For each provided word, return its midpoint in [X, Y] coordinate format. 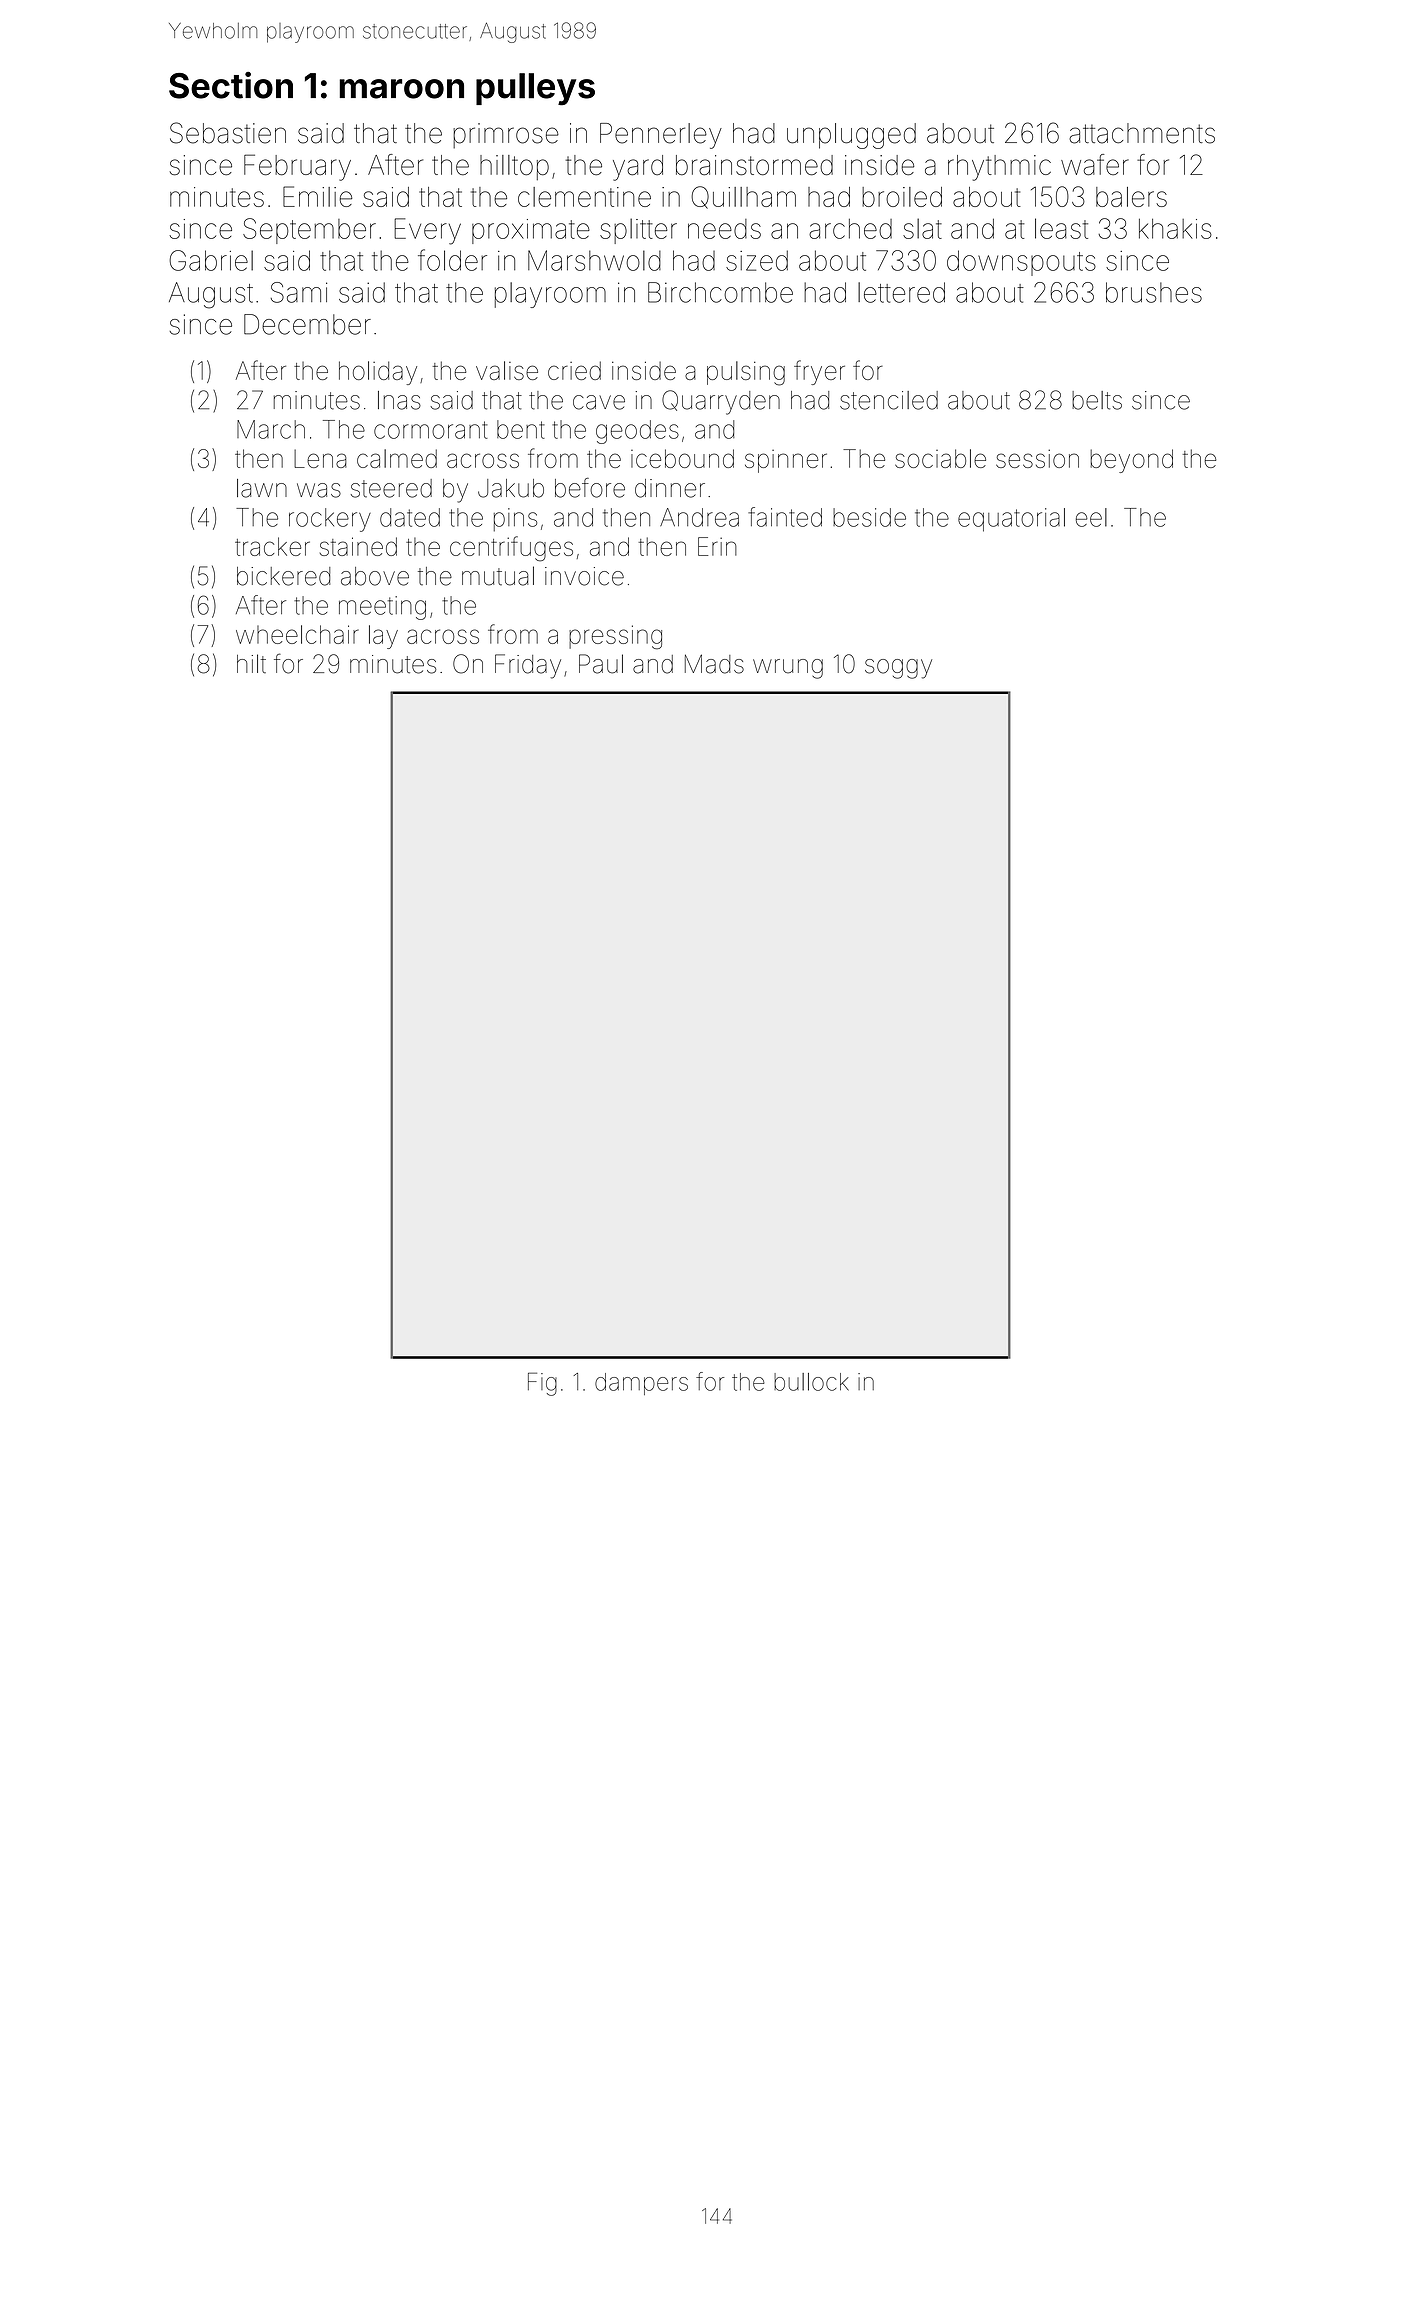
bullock [811, 1382]
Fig [542, 1384]
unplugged [851, 136]
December [307, 324]
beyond [1131, 461]
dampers [641, 1384]
